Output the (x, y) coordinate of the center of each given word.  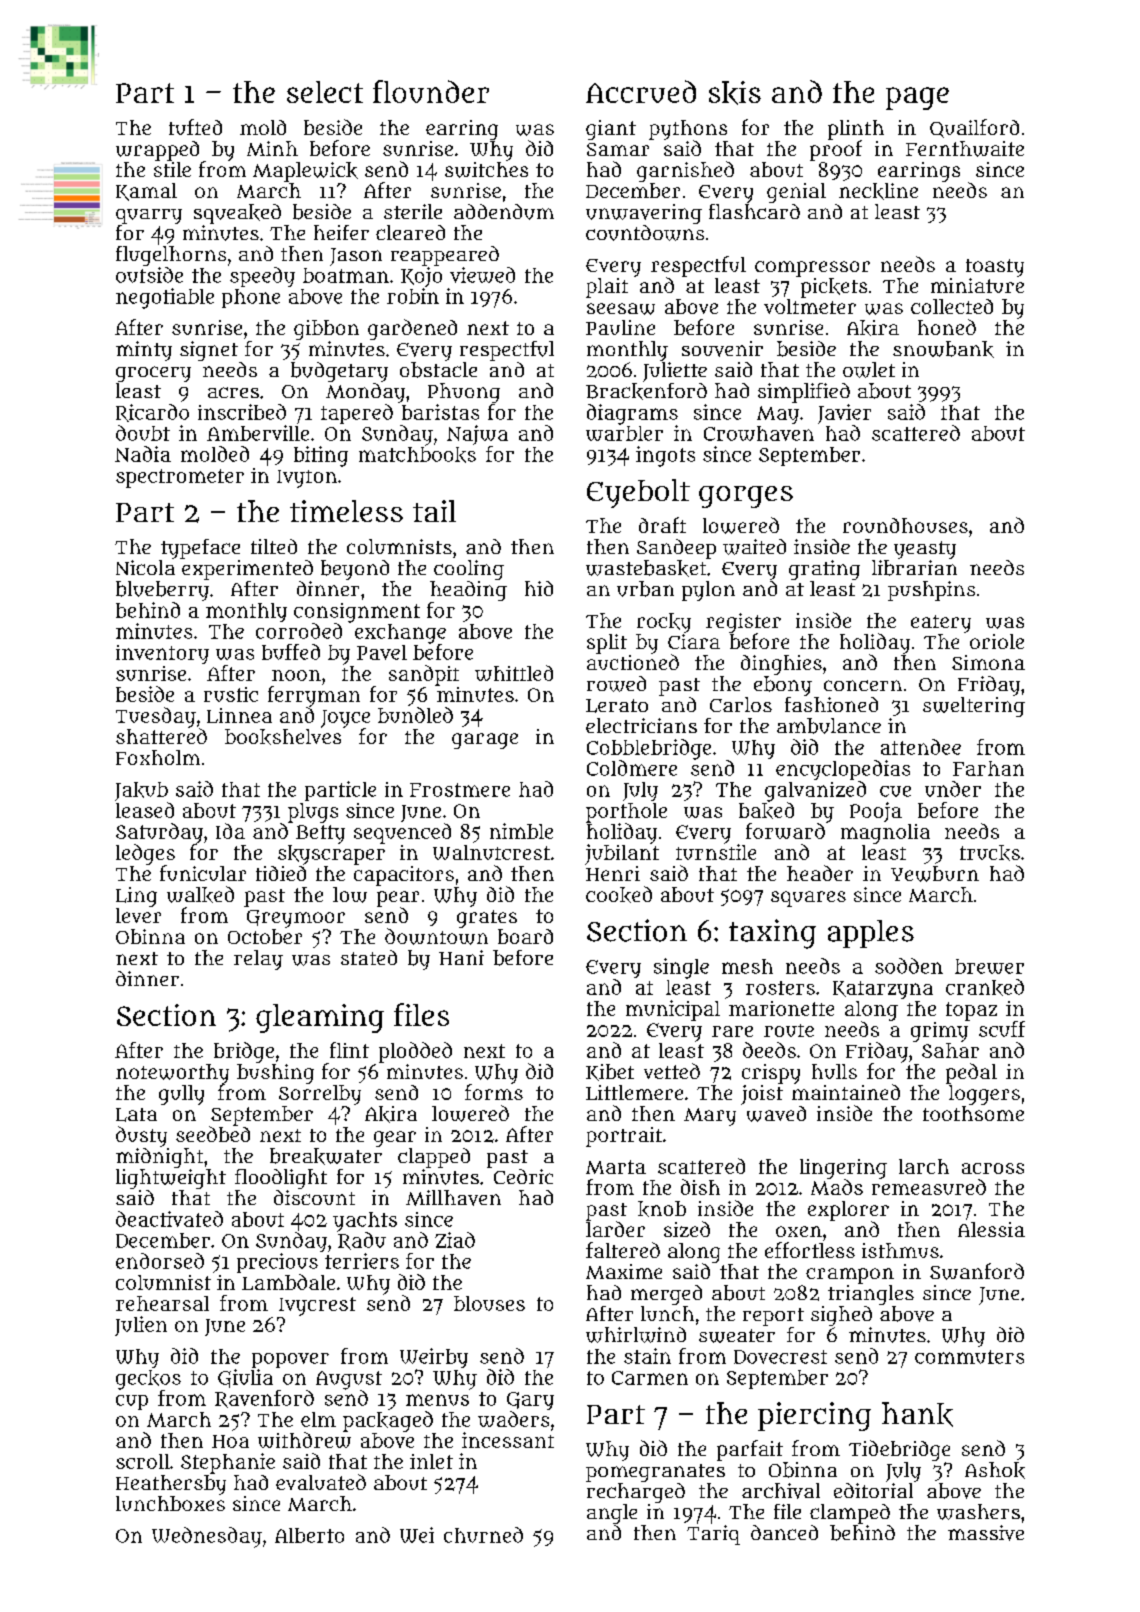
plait (607, 288)
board (525, 936)
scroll (143, 1461)
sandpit (424, 675)
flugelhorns (171, 256)
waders (513, 1419)
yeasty (925, 550)
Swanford (977, 1271)
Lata (136, 1115)
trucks (990, 853)
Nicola (145, 567)
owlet (869, 370)
